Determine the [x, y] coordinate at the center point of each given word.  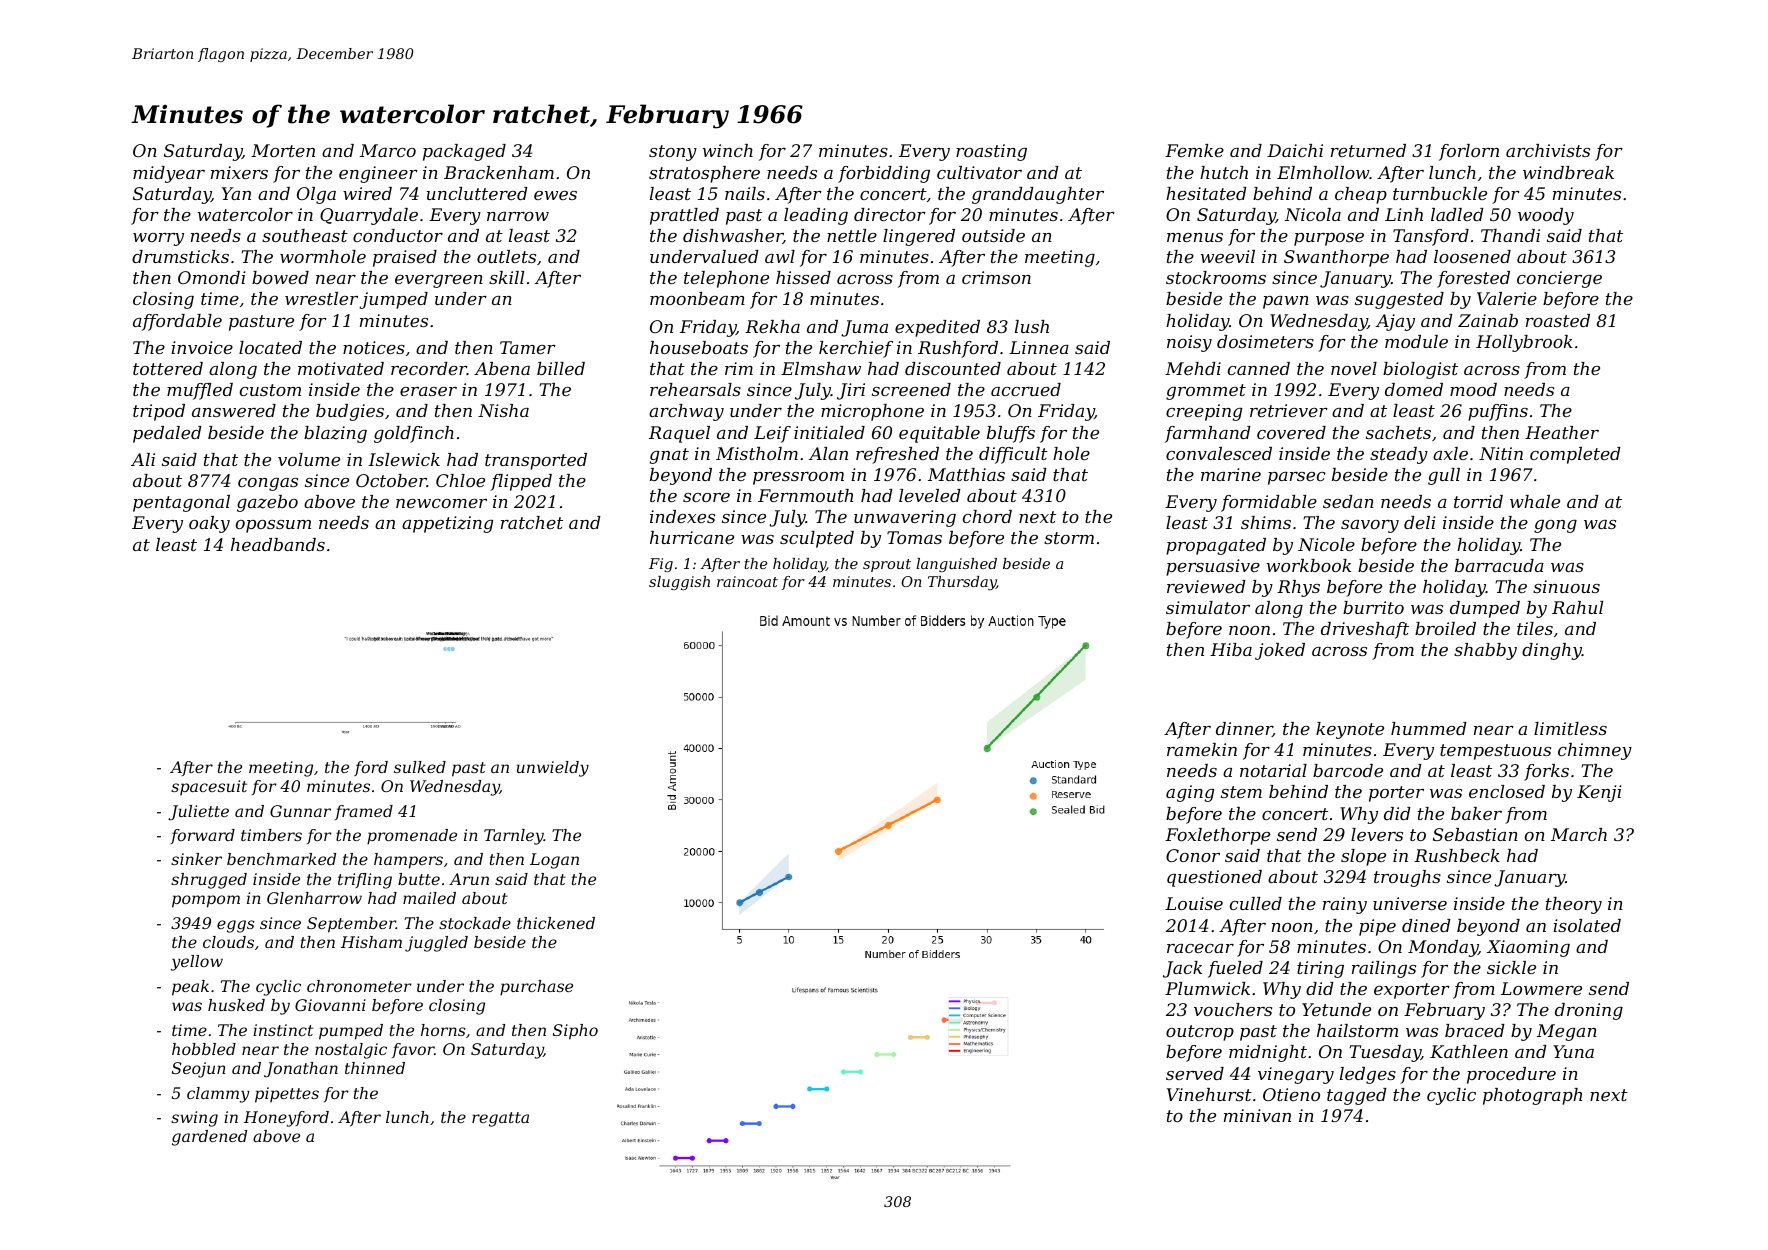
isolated [1587, 925]
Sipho [575, 1032]
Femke [1194, 150]
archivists [1548, 150]
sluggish [679, 583]
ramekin [1202, 749]
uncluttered [477, 193]
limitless [1570, 728]
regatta [500, 1119]
